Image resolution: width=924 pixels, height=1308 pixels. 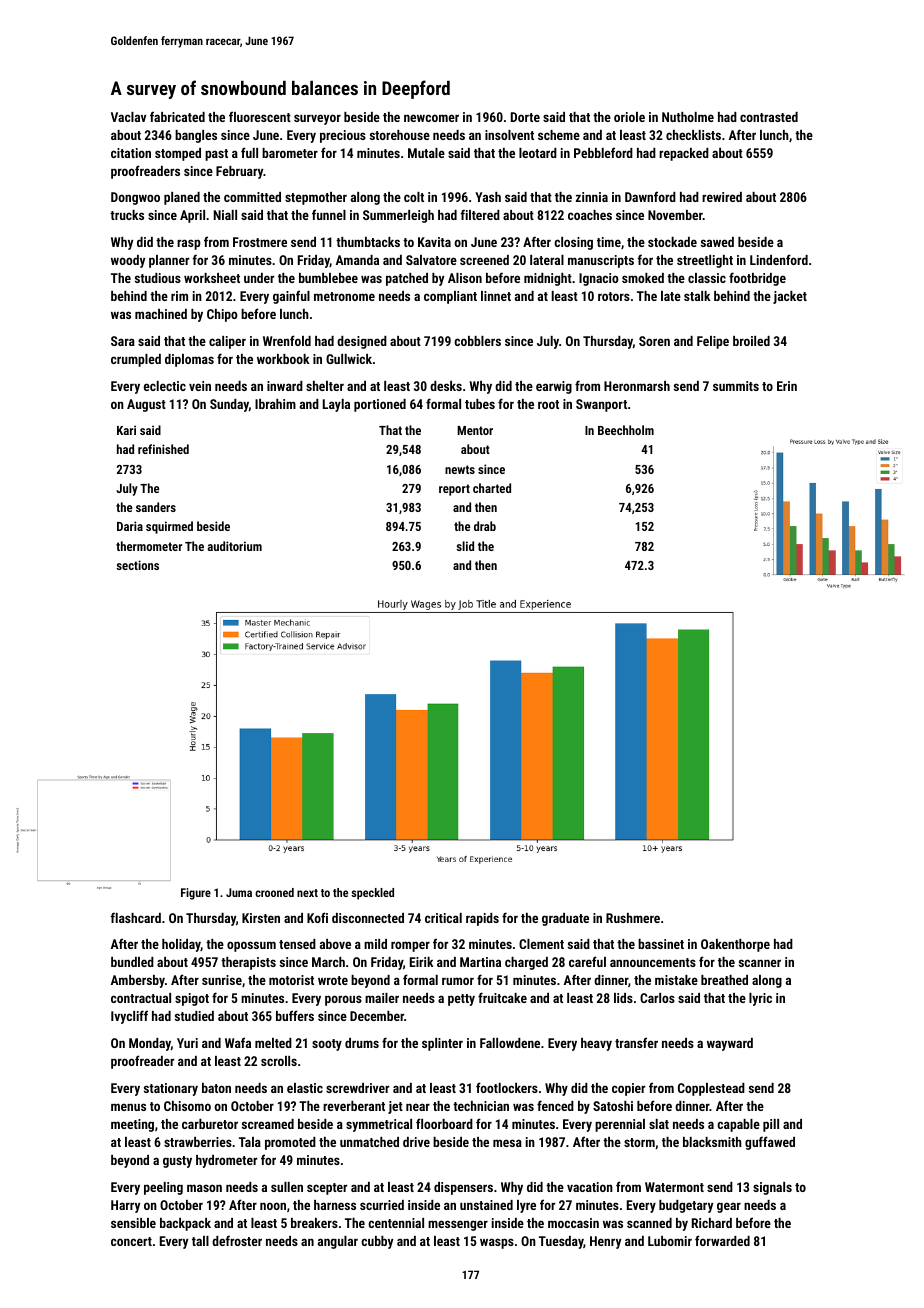 What do you see at coordinates (128, 261) in the screenshot?
I see `woody` at bounding box center [128, 261].
